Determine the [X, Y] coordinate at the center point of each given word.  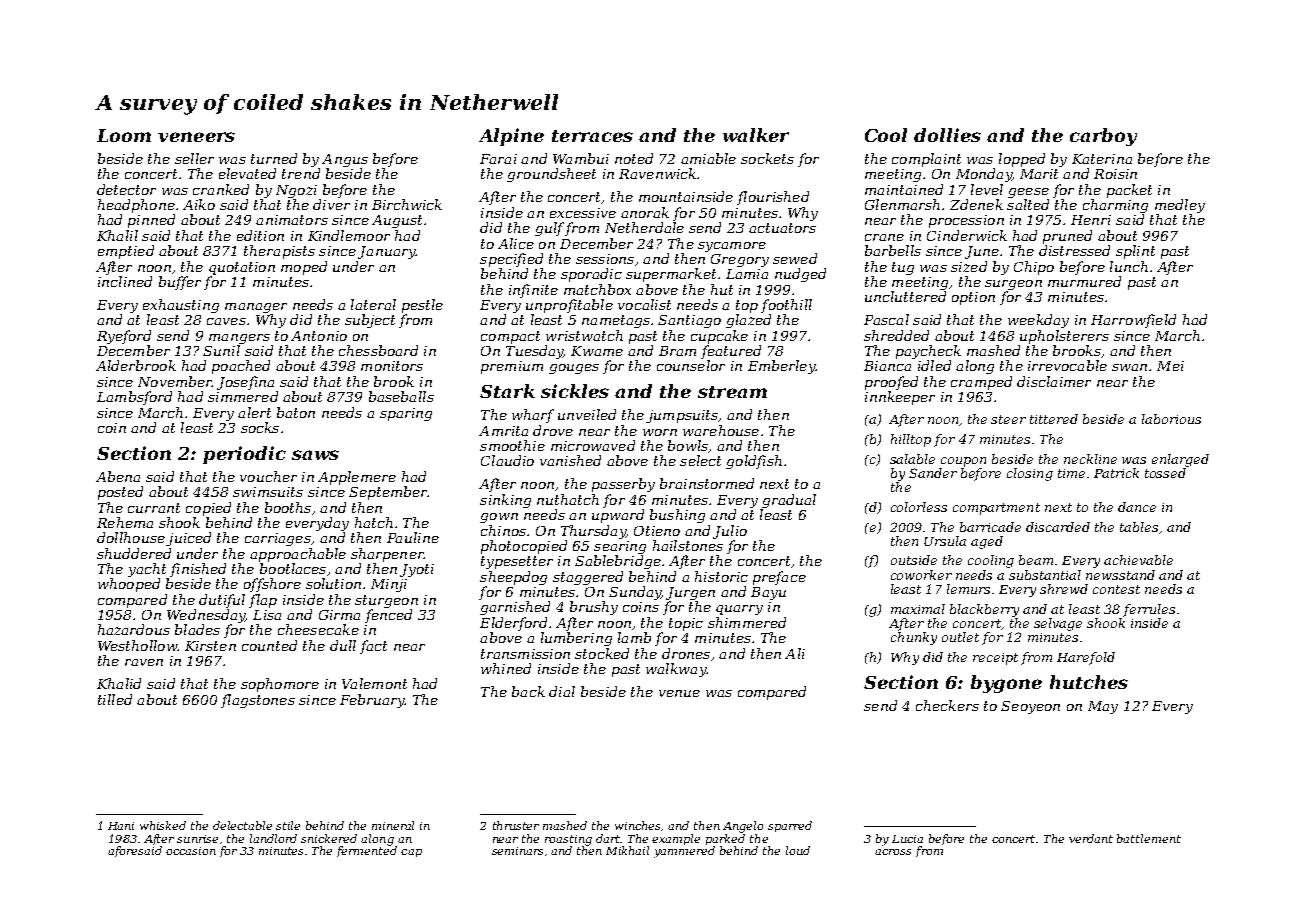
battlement [1149, 838]
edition [260, 235]
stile [288, 825]
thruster [516, 825]
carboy [1103, 137]
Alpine [511, 137]
